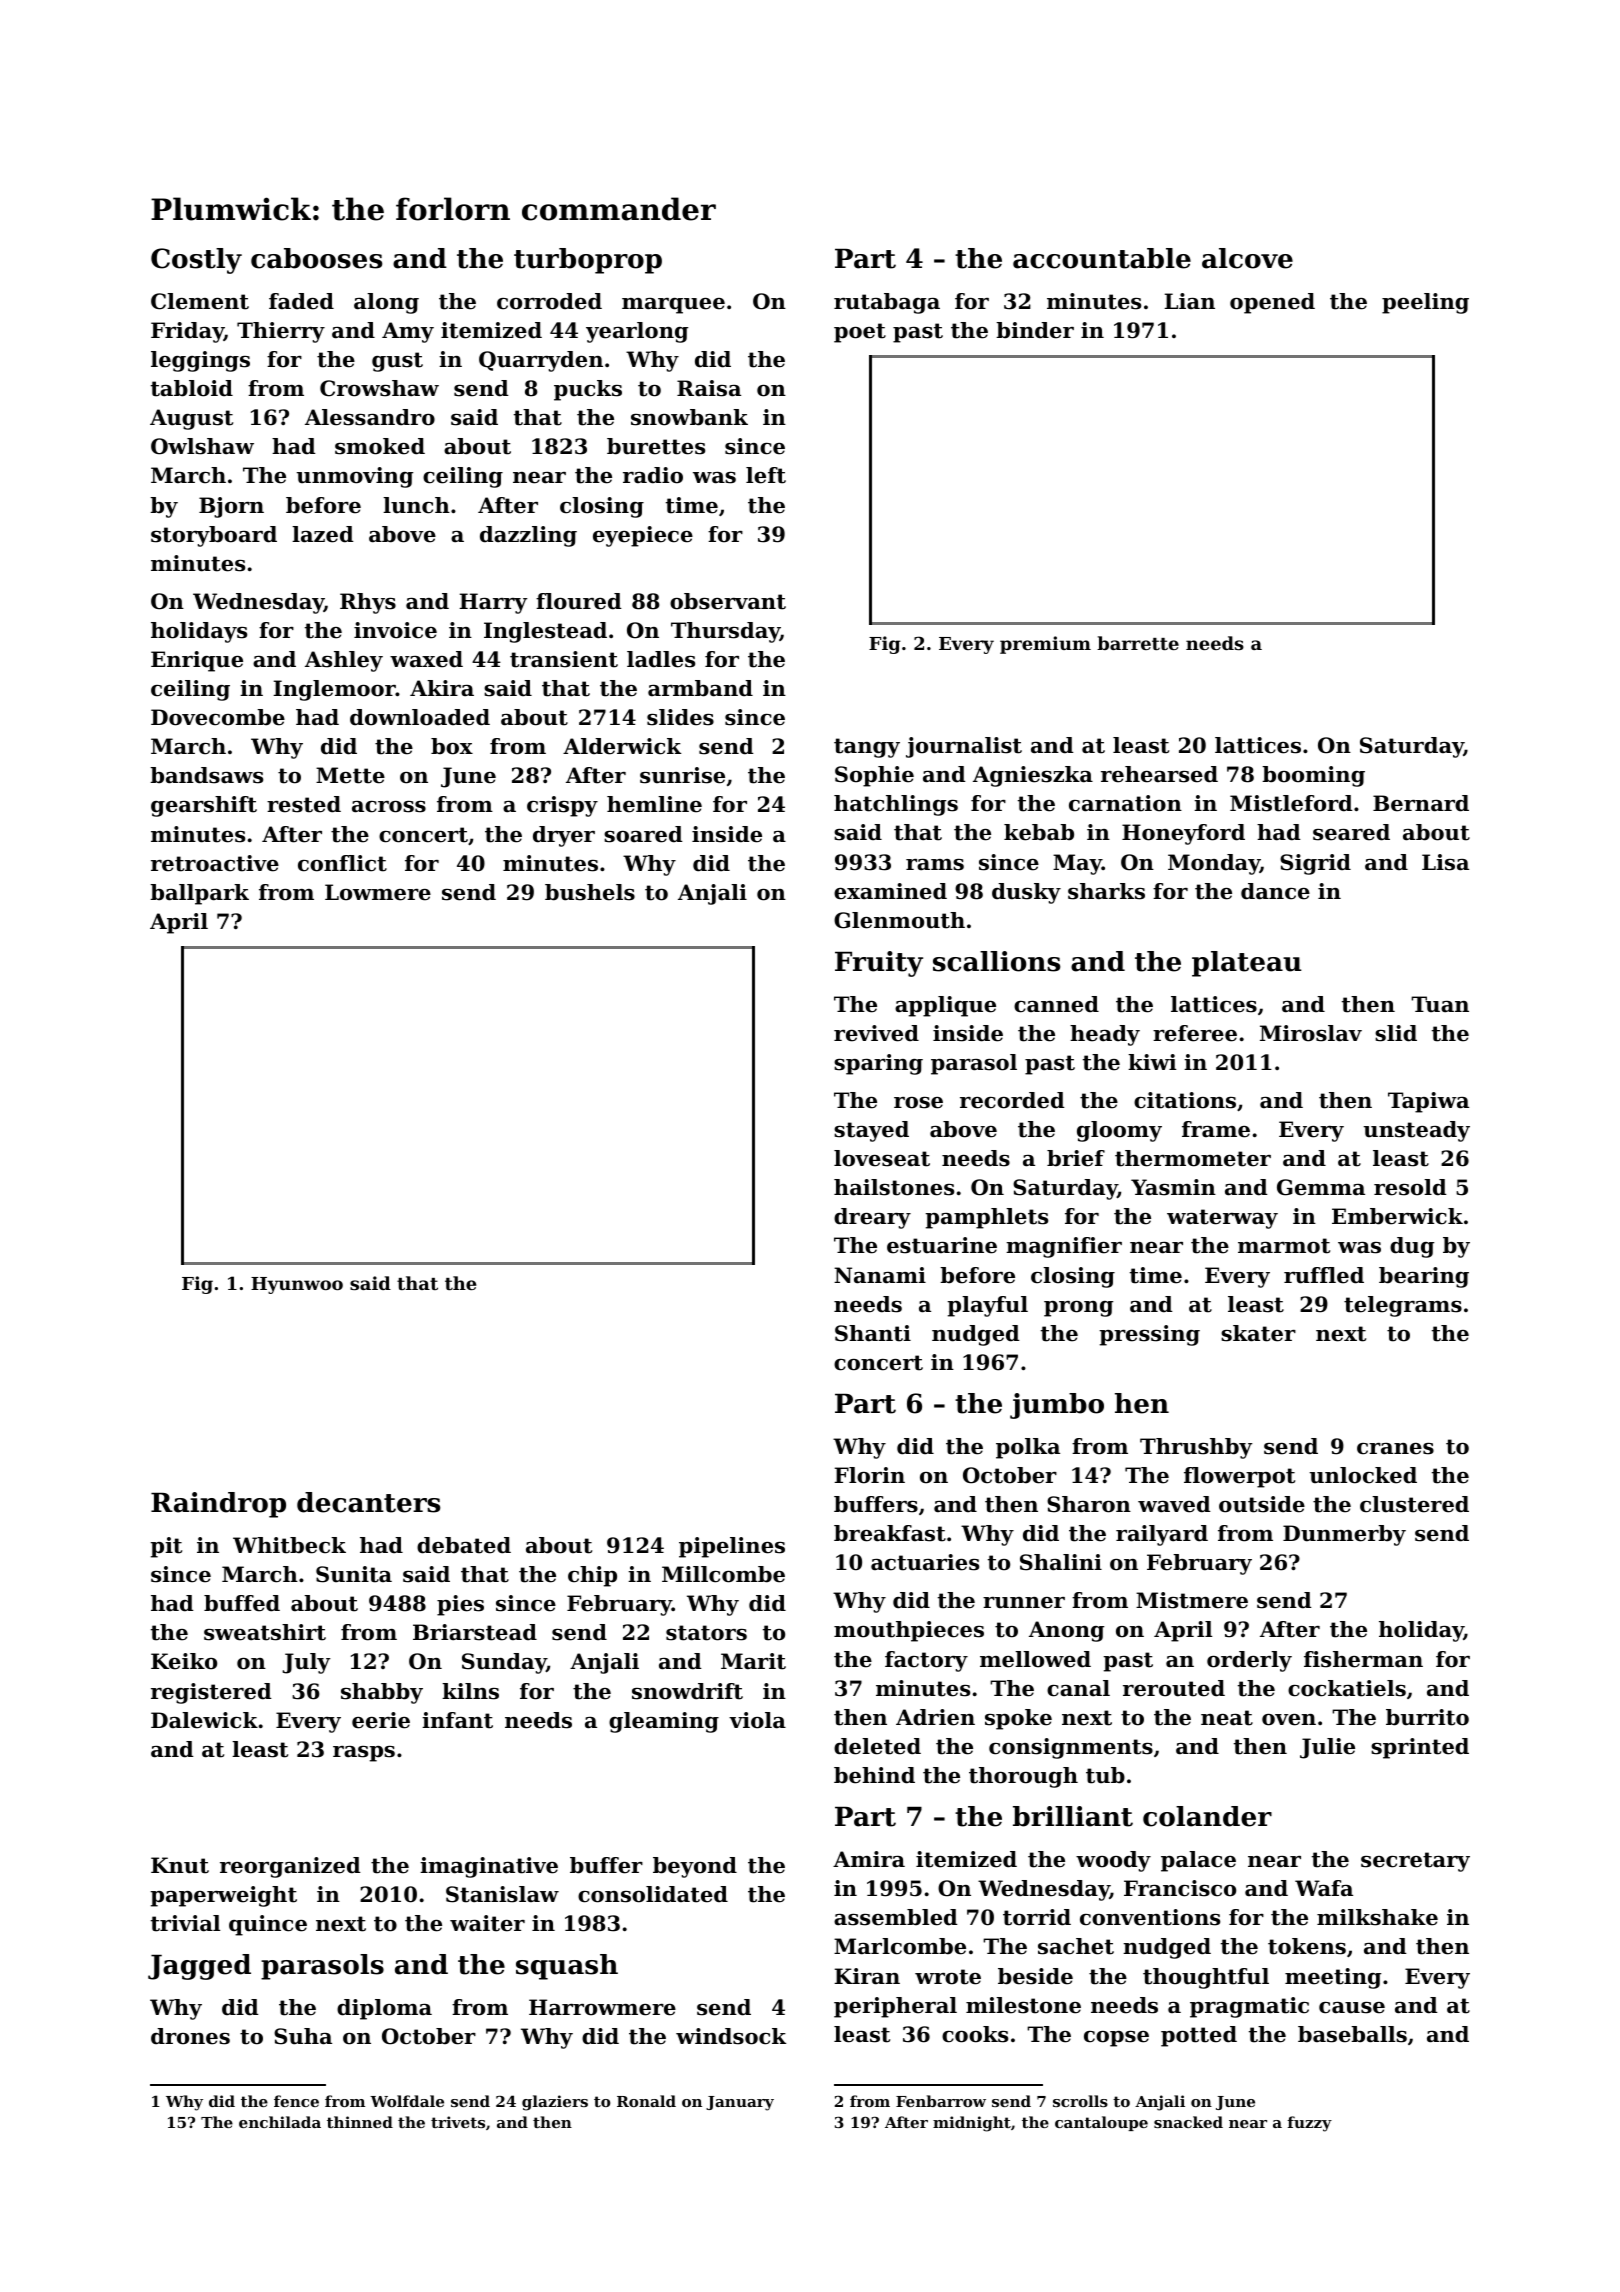 This document has width=1620, height=2292. I want to click on enchilada, so click(280, 2122).
